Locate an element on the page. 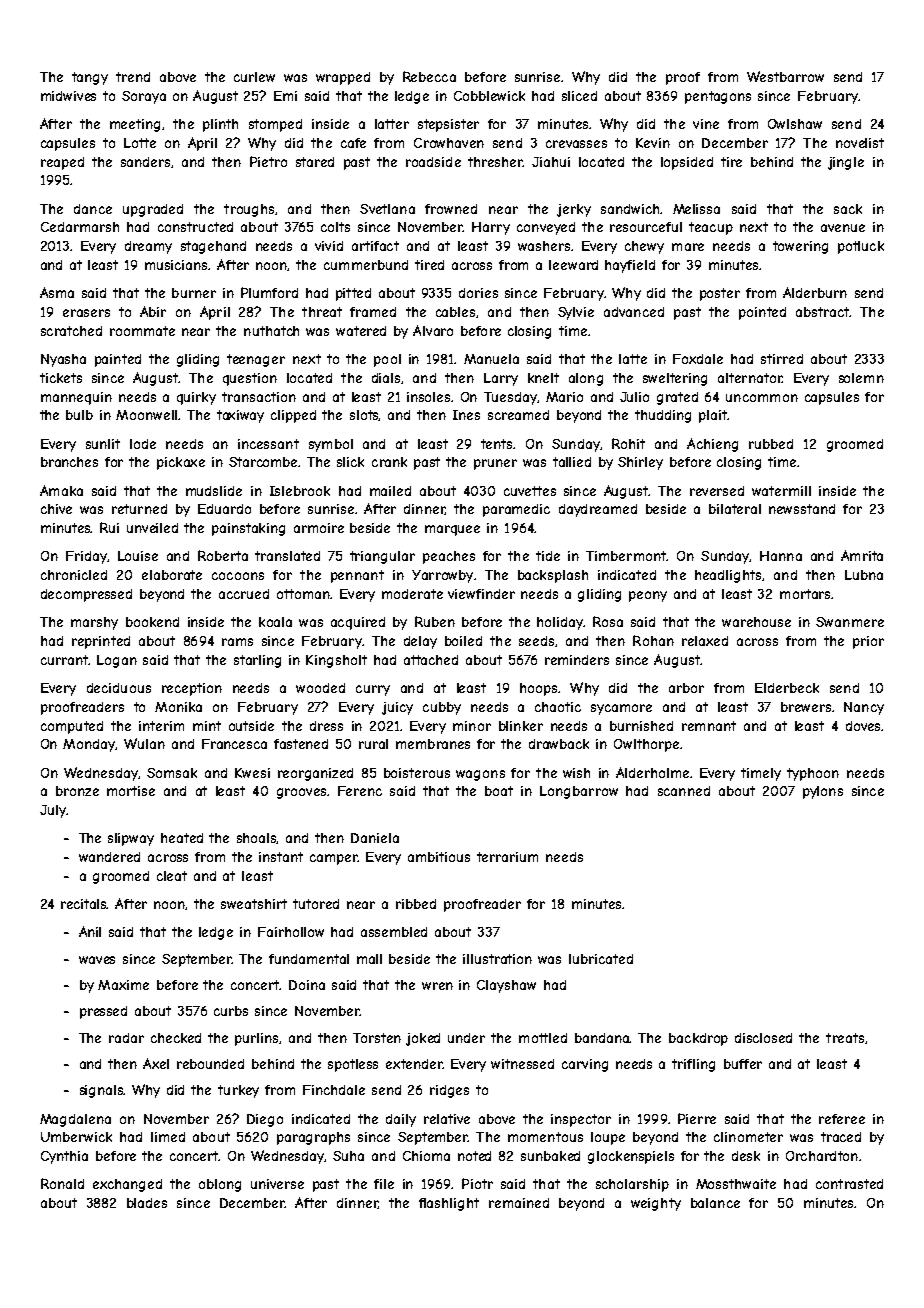 The image size is (924, 1308). blades is located at coordinates (147, 1203).
